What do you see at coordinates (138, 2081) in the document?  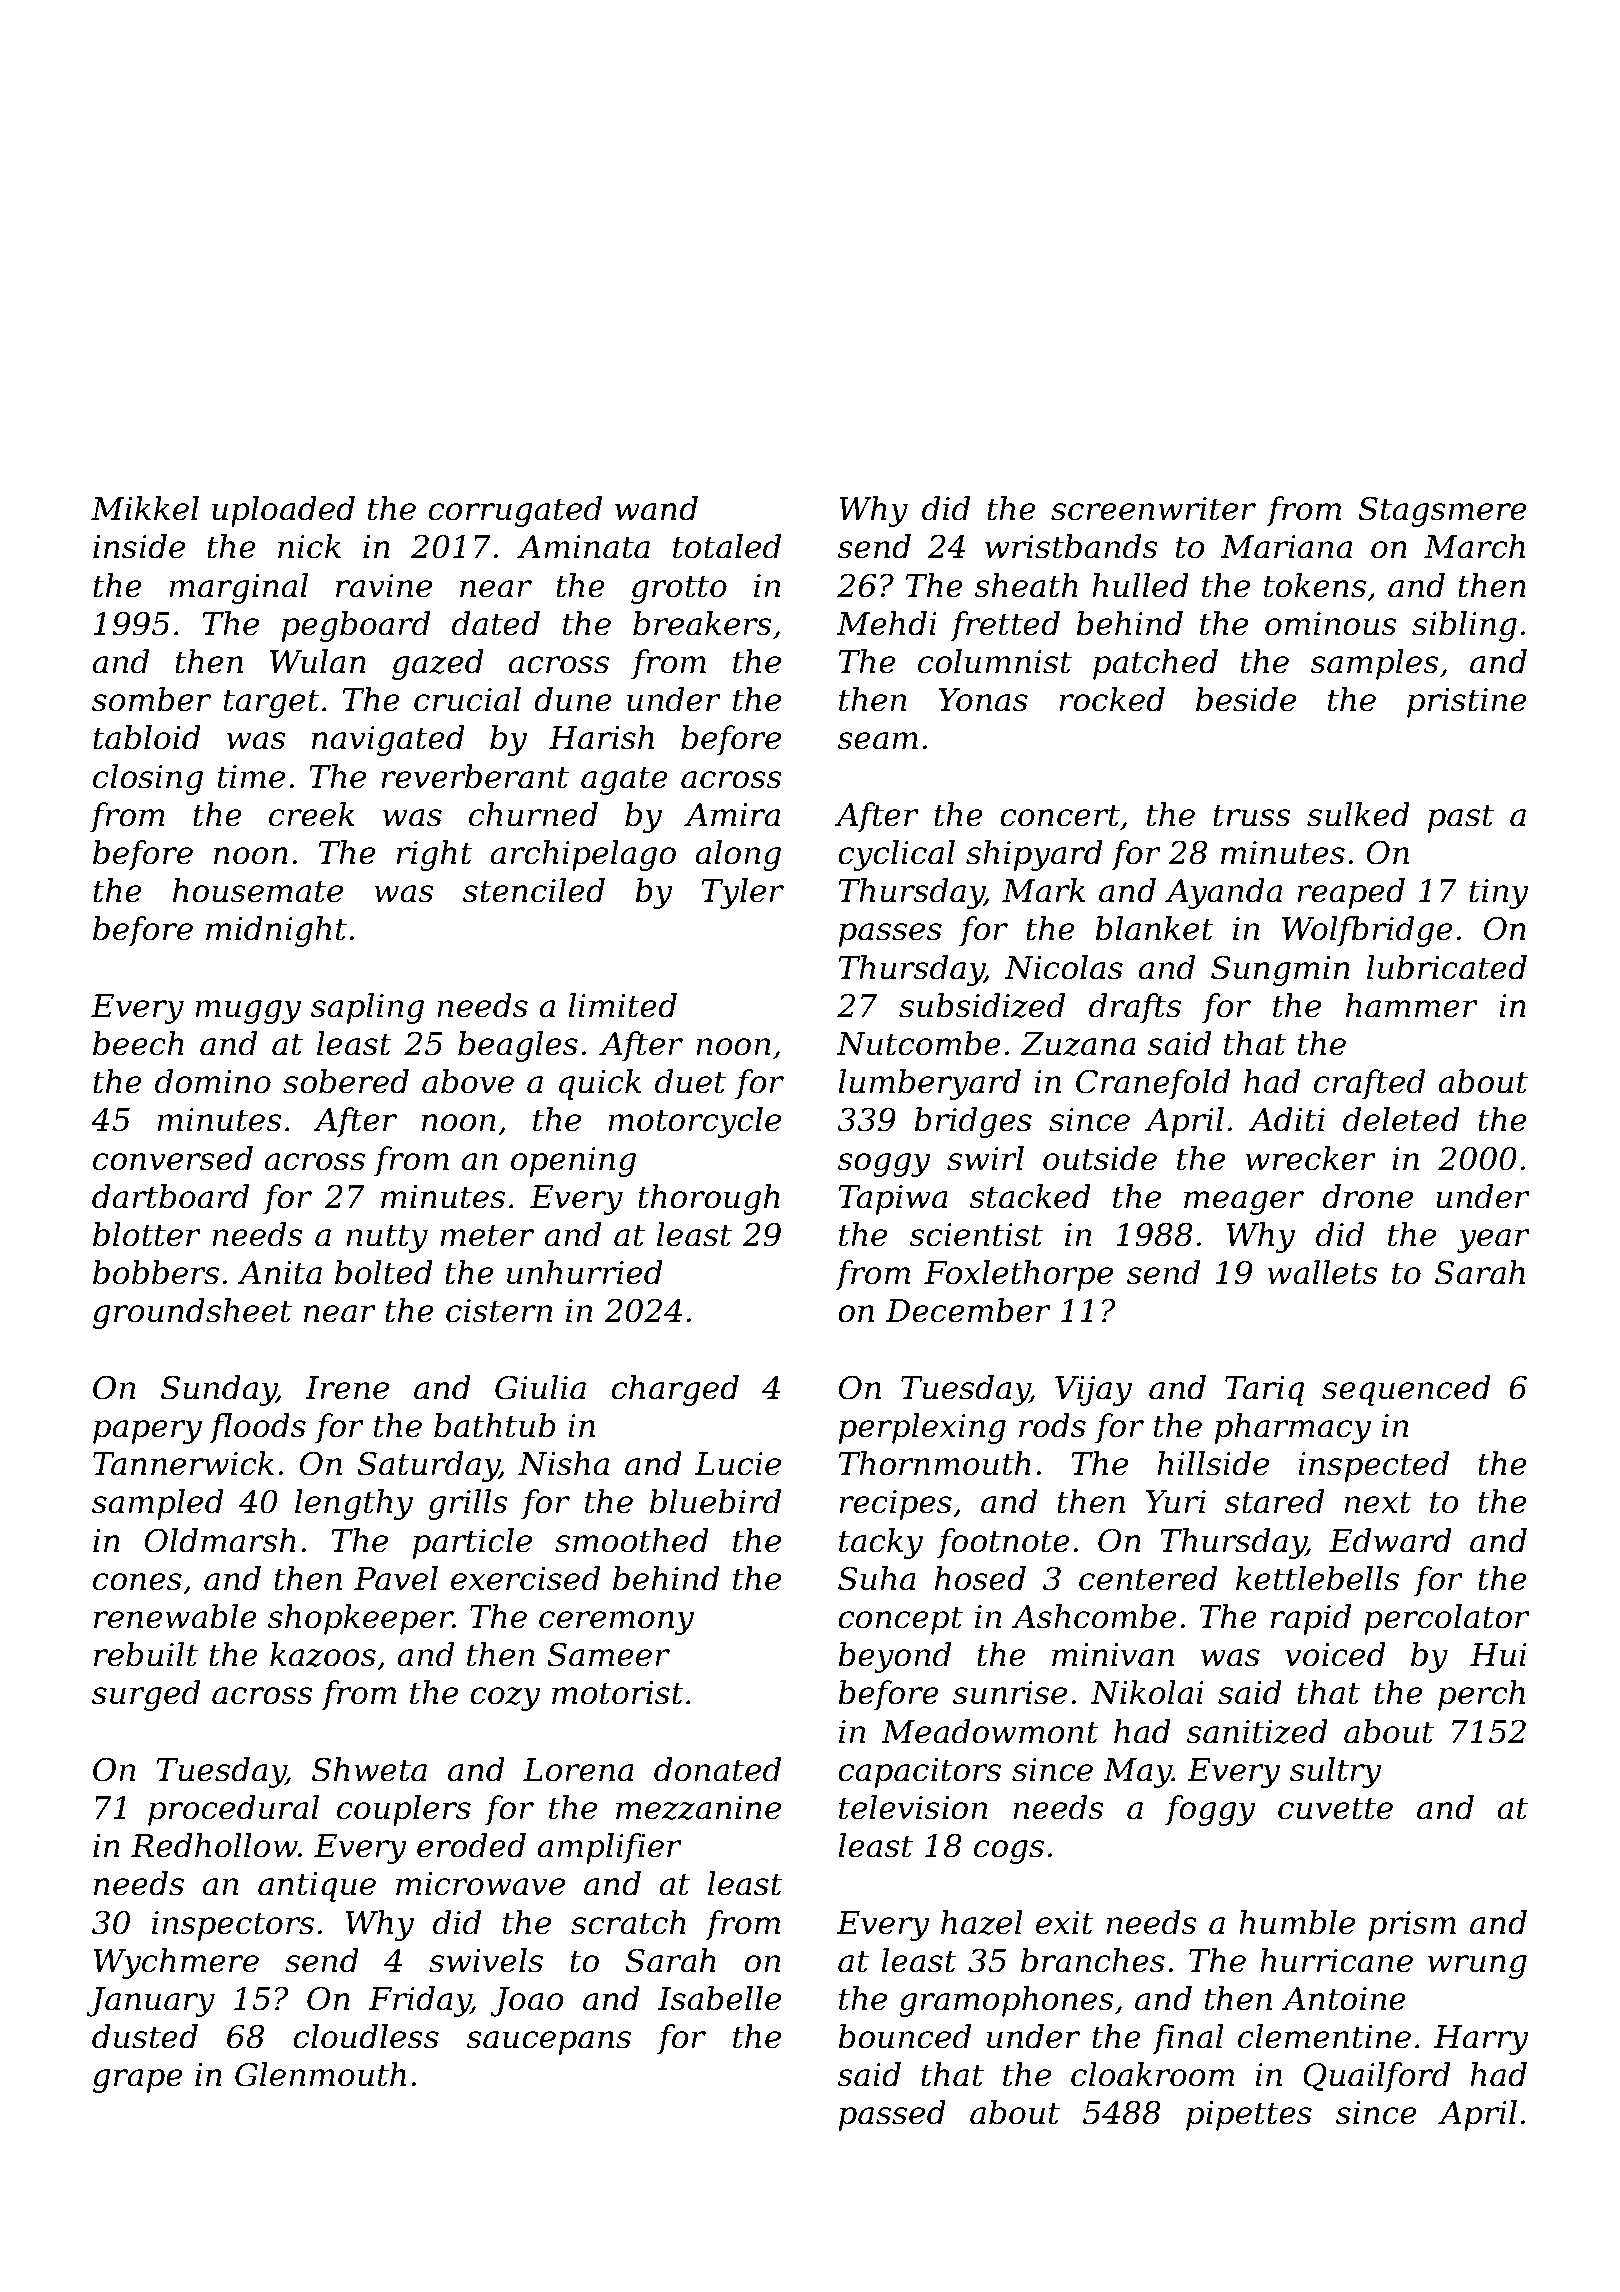 I see `grape` at bounding box center [138, 2081].
